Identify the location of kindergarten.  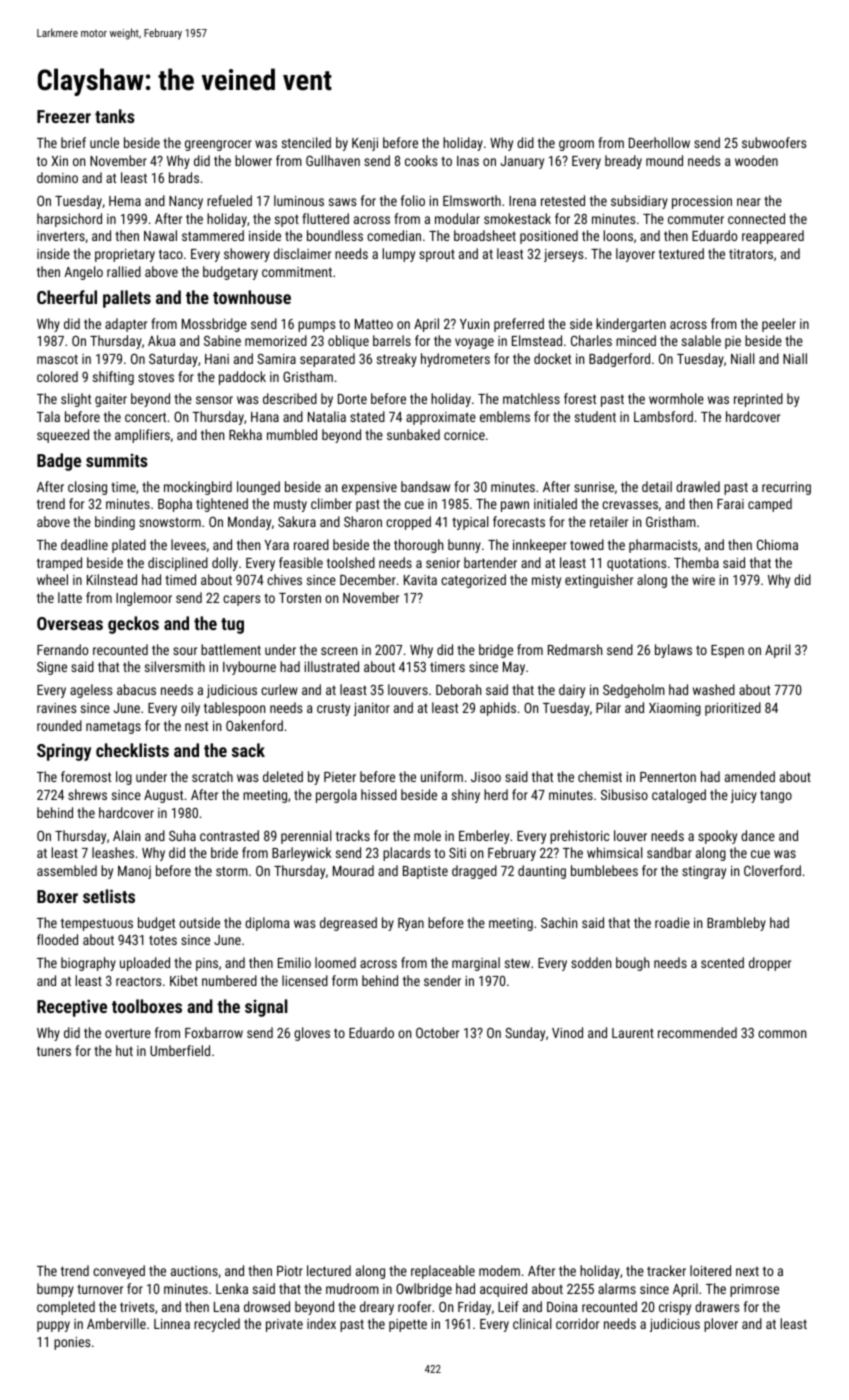
(631, 325).
